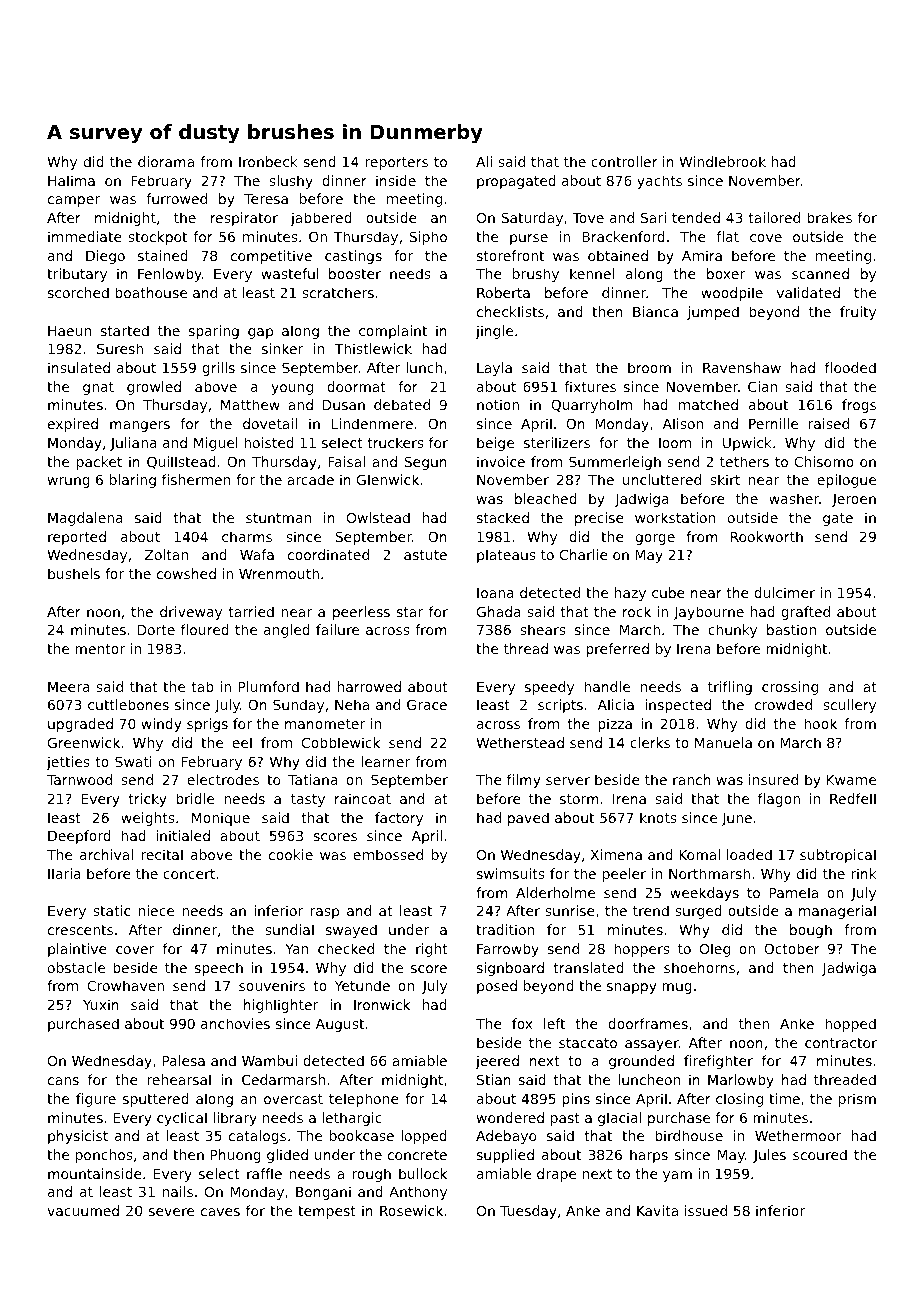  Describe the element at coordinates (829, 423) in the image. I see `raised` at that location.
